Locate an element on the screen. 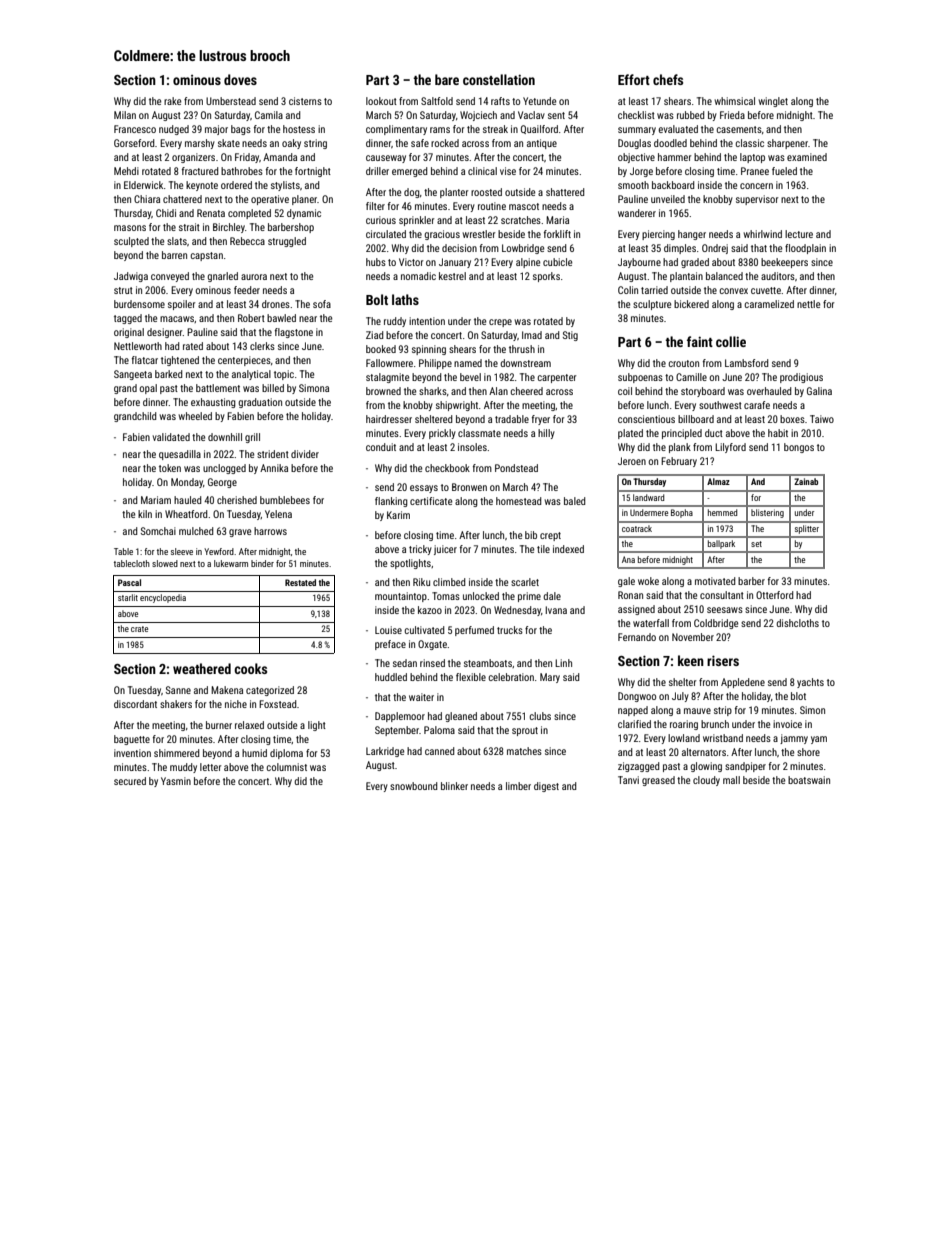 Image resolution: width=952 pixels, height=1233 pixels. rated is located at coordinates (193, 346).
